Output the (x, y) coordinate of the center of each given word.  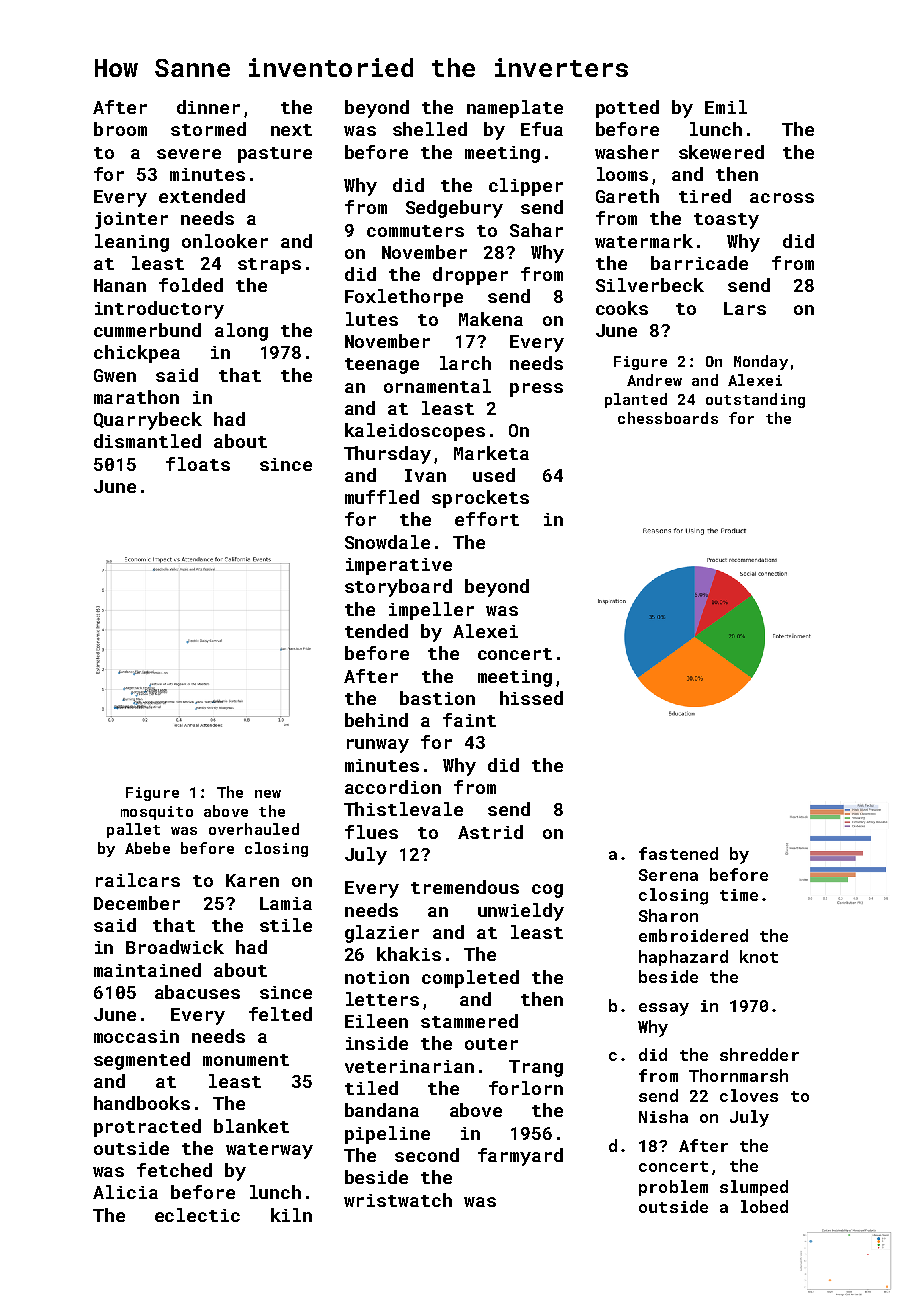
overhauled (254, 829)
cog (547, 891)
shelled (430, 129)
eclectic (197, 1215)
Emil (726, 107)
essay (664, 1009)
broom (120, 129)
